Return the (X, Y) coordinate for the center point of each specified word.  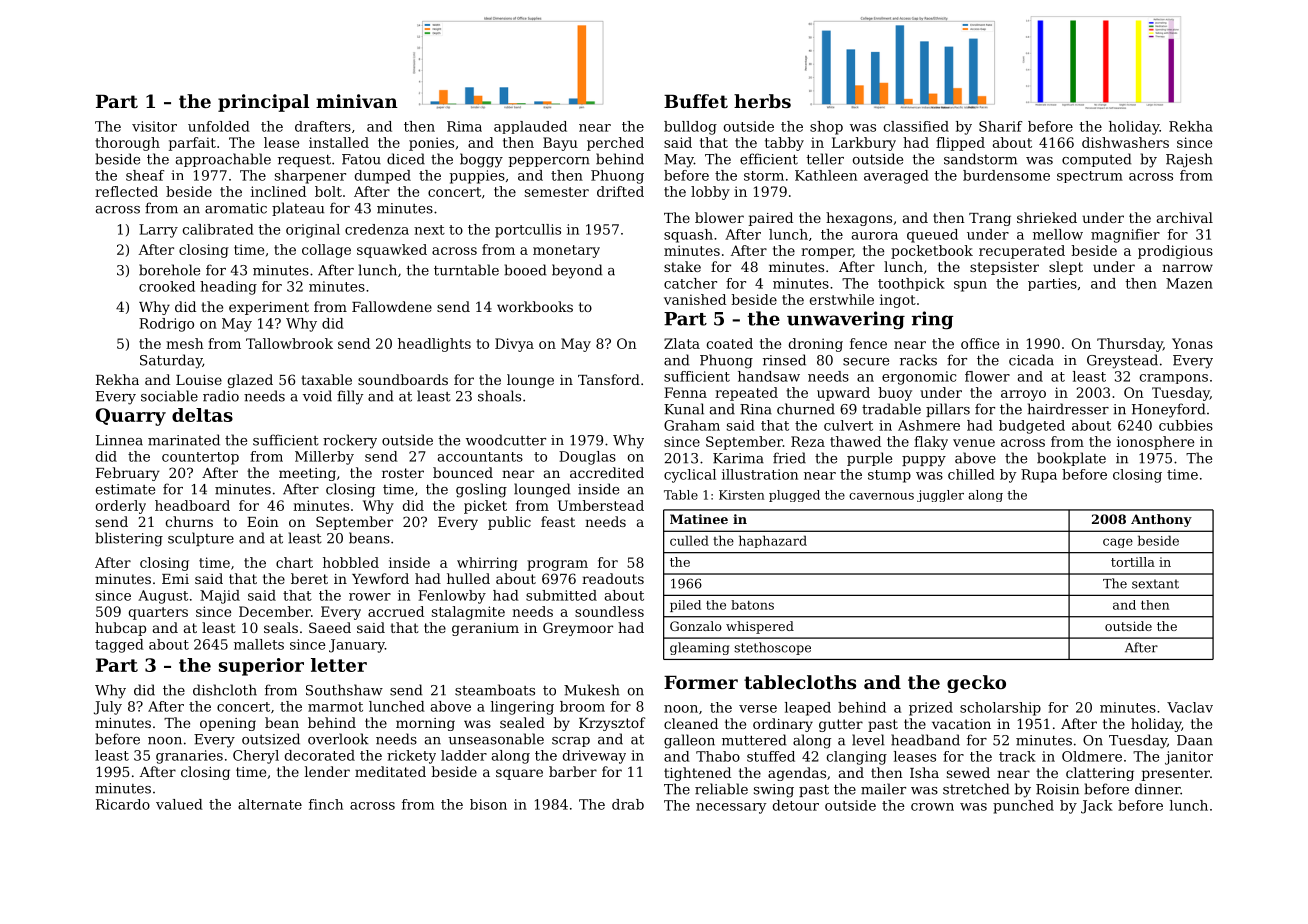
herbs (762, 101)
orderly (121, 507)
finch (326, 804)
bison (488, 804)
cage (1118, 543)
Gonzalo (696, 626)
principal (263, 103)
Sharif (1000, 126)
